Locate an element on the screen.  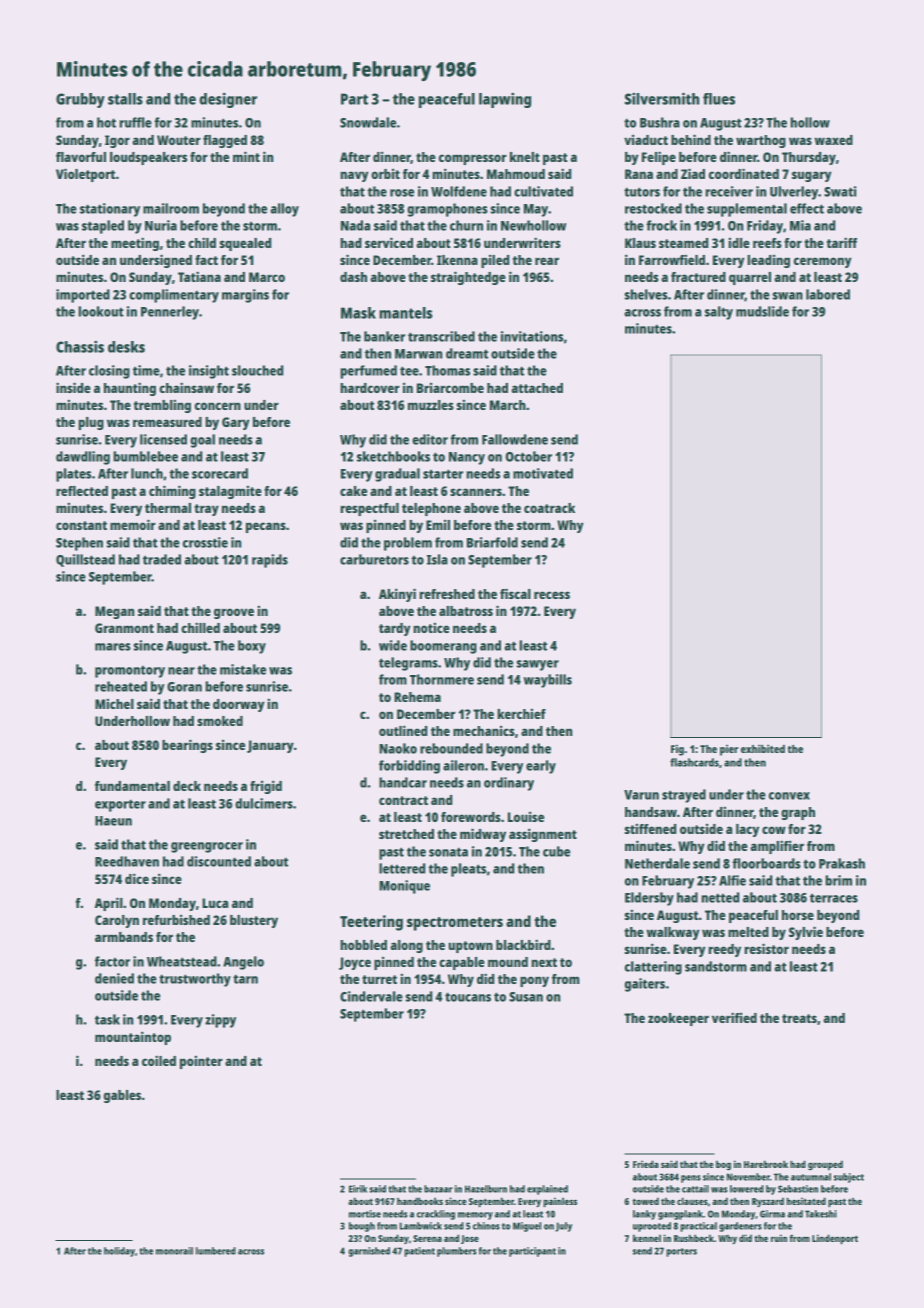
Fig is located at coordinates (677, 750).
